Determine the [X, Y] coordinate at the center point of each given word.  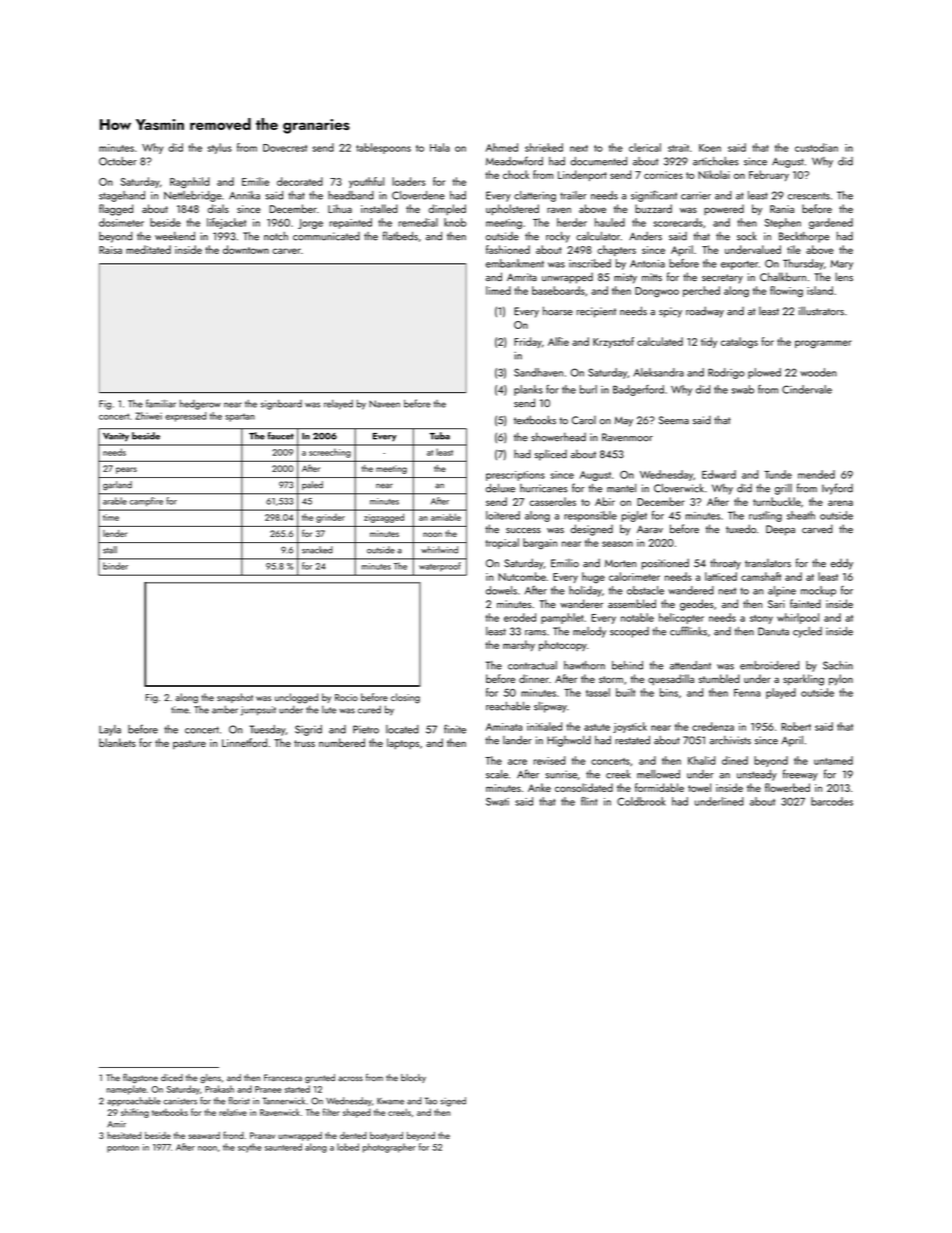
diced [172, 1077]
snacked [317, 550]
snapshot [235, 698]
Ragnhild [190, 183]
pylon [841, 680]
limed [498, 290]
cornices [663, 175]
